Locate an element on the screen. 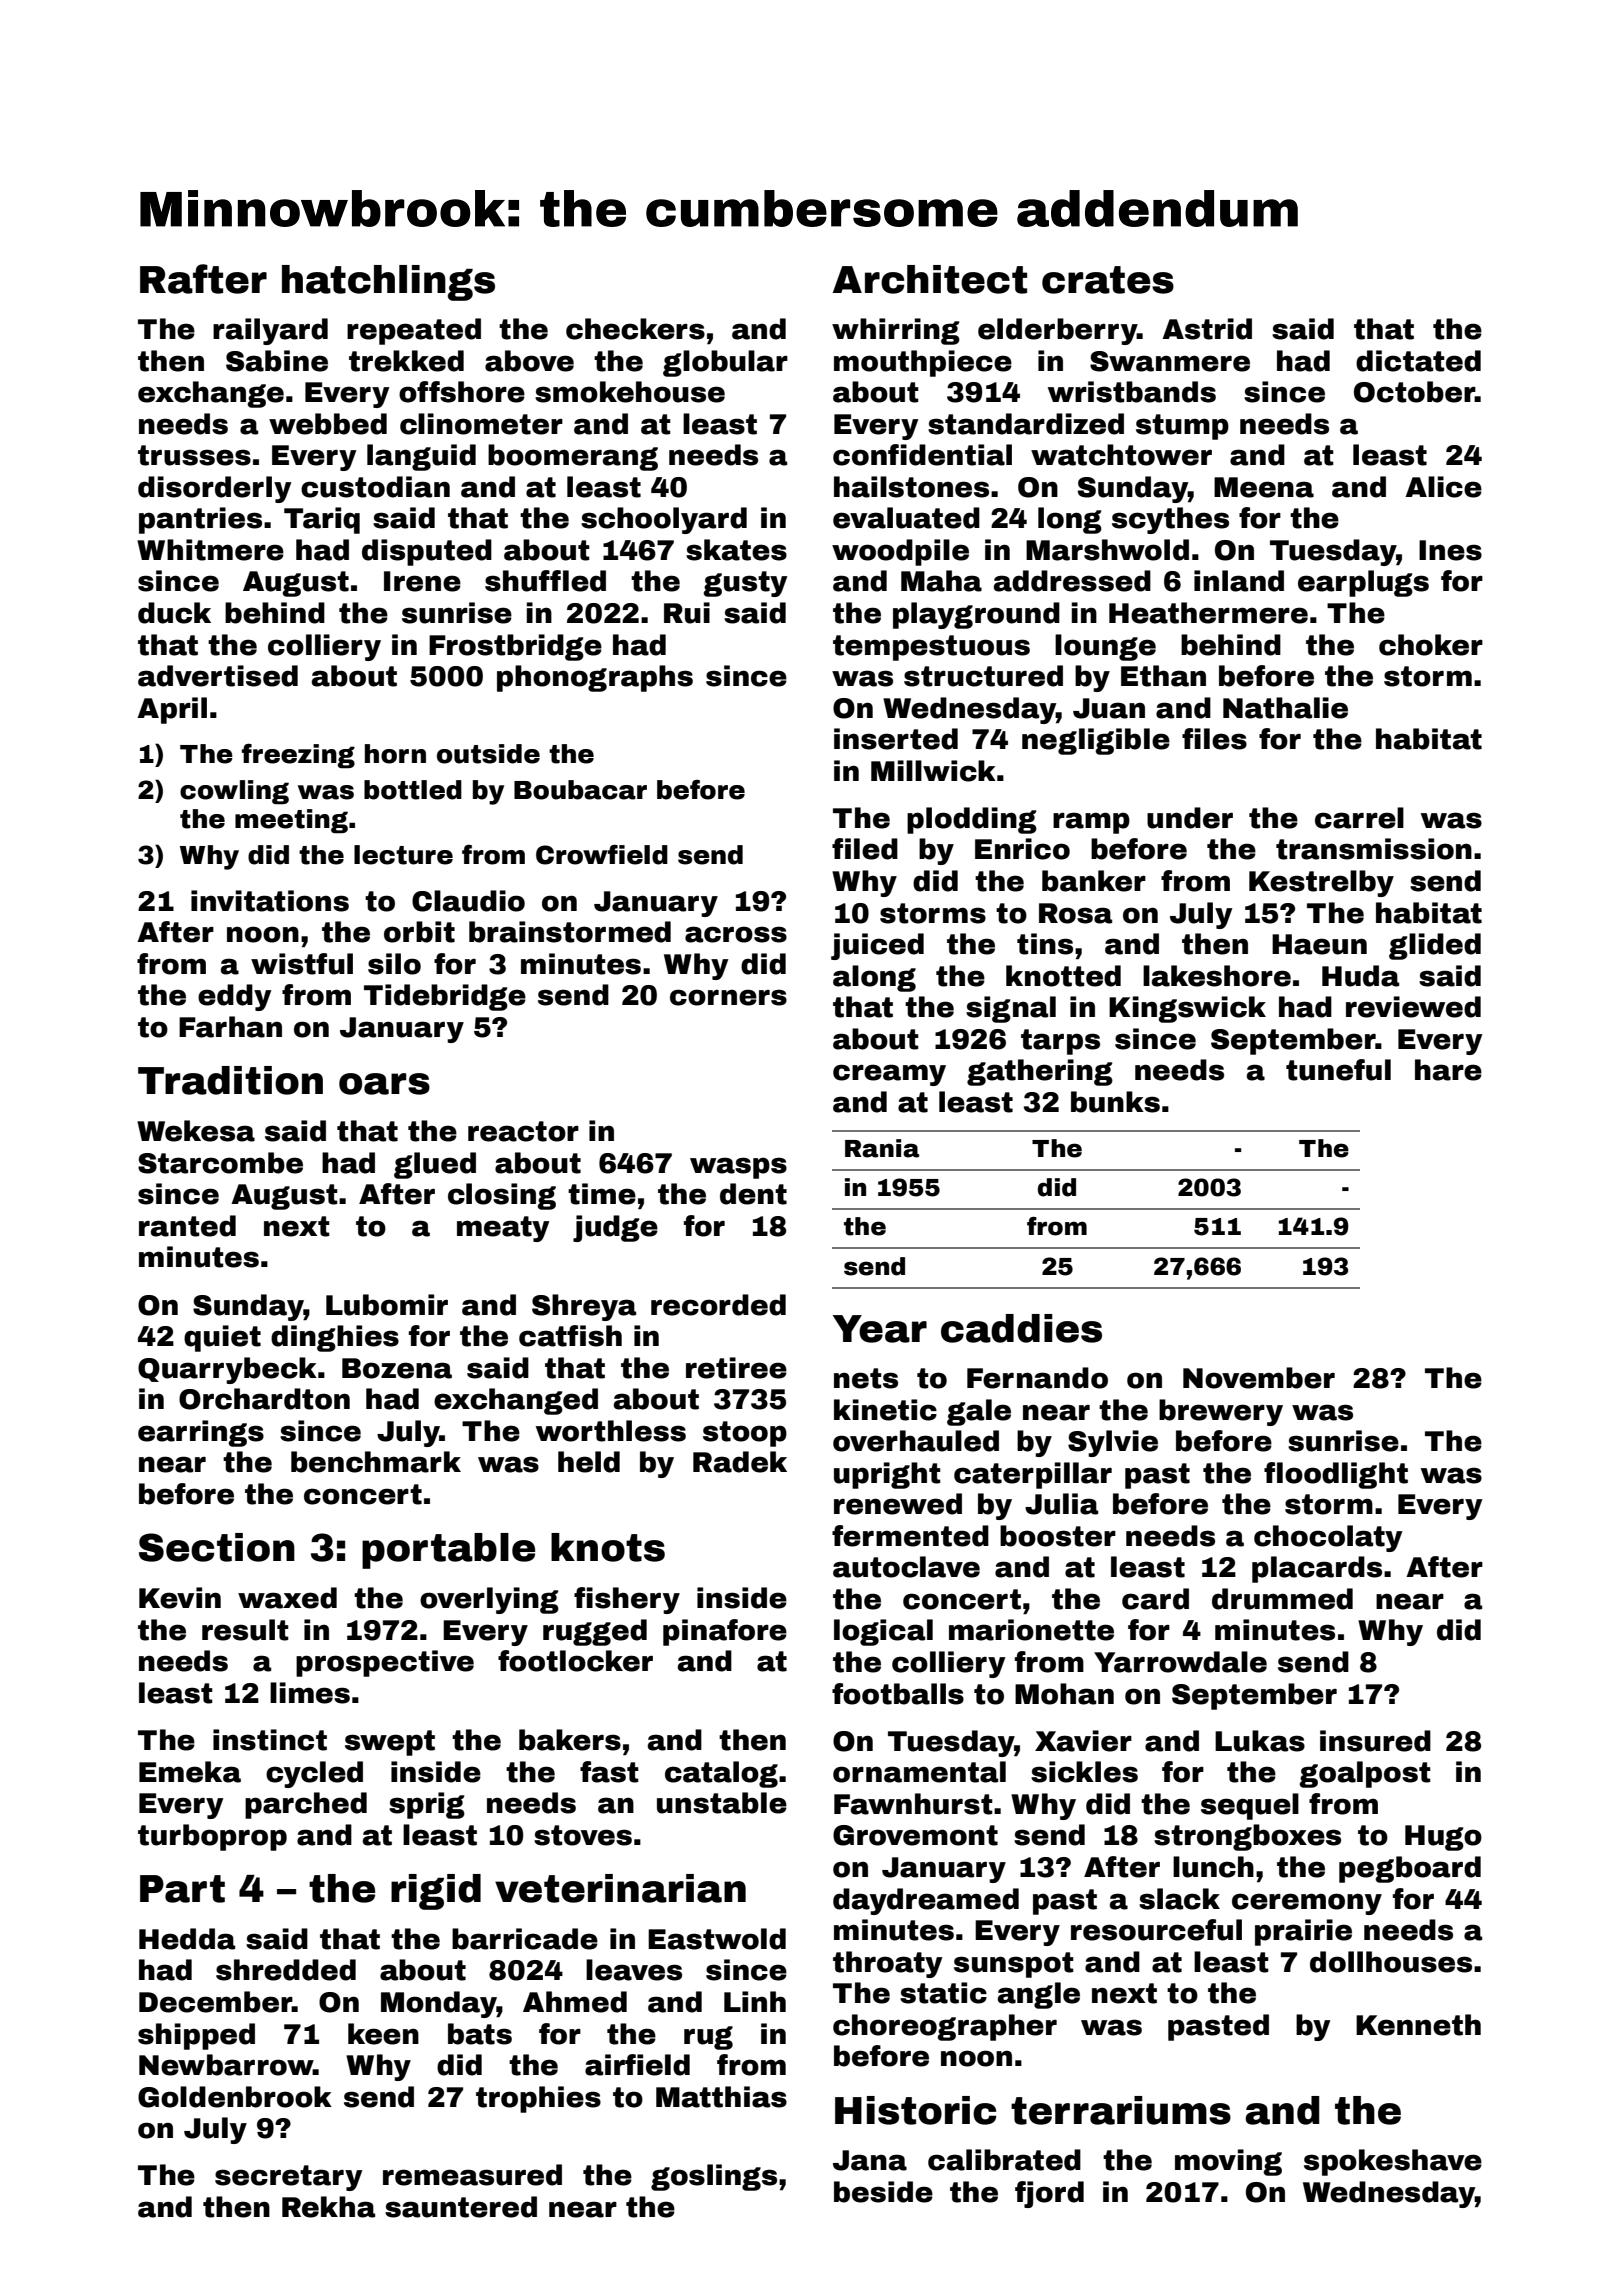 Image resolution: width=1620 pixels, height=2292 pixels. turboprop is located at coordinates (212, 1837).
